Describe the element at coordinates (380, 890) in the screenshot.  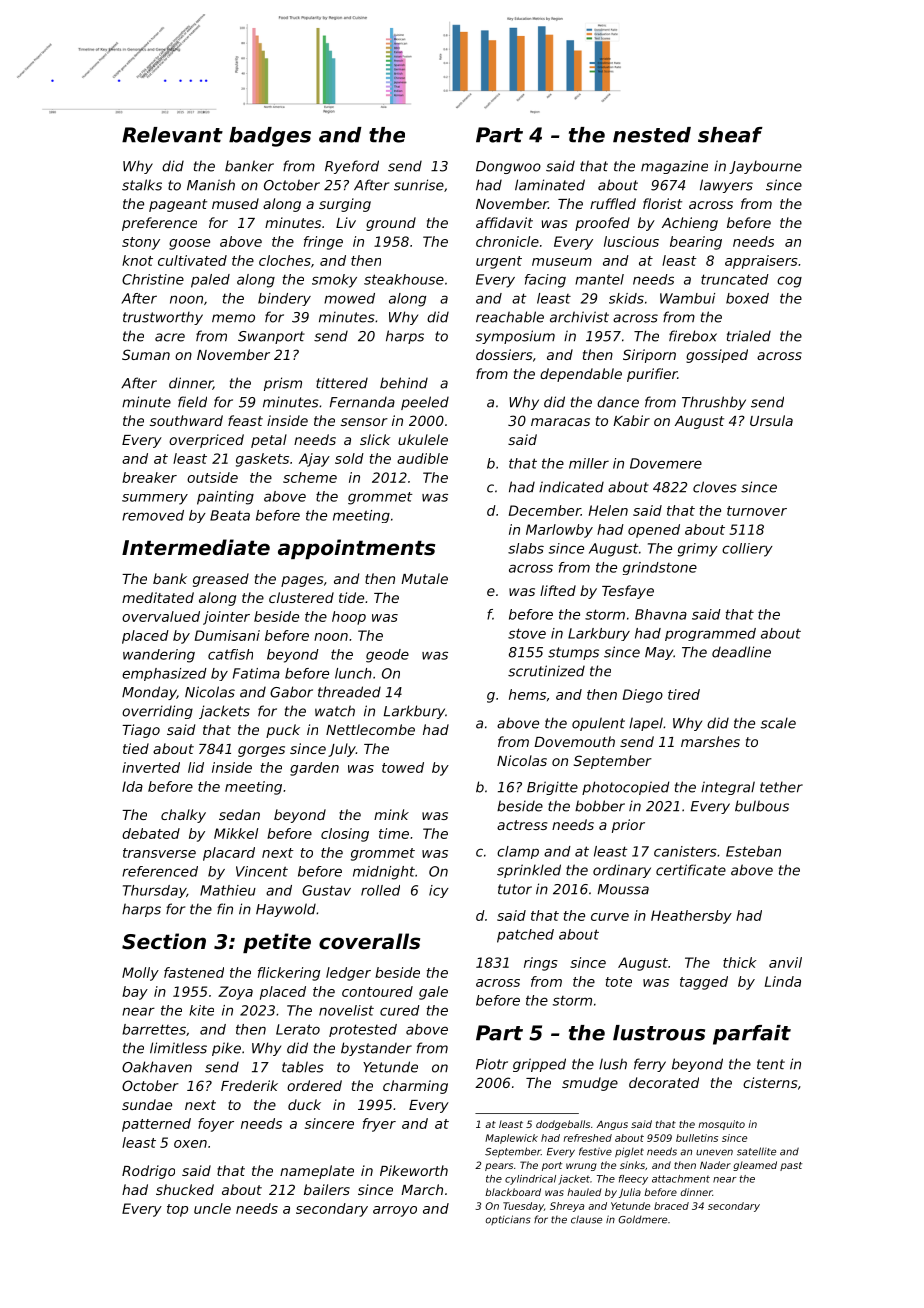
I see `rolled` at that location.
